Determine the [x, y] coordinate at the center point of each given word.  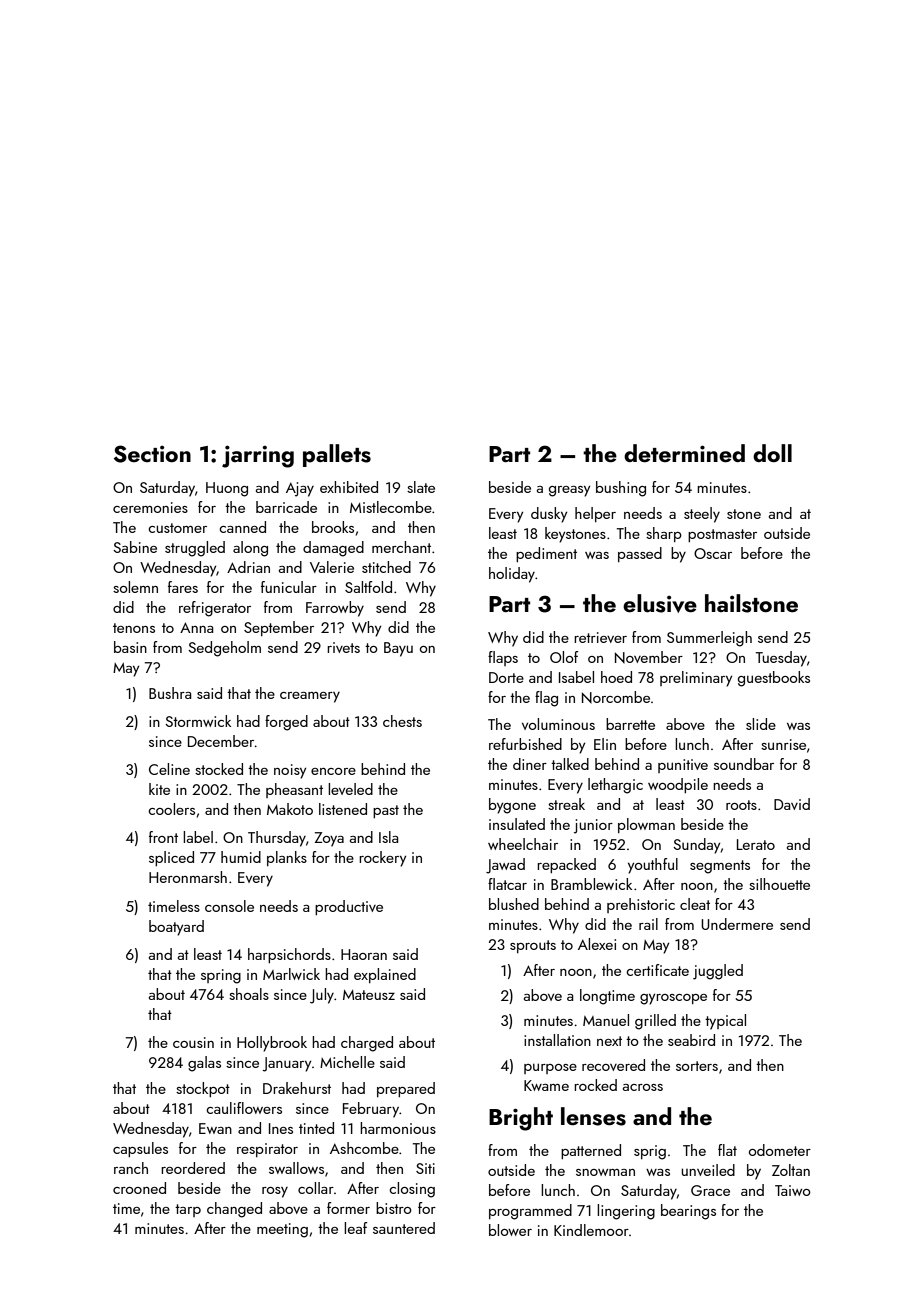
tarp [188, 1210]
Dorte [506, 677]
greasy [569, 491]
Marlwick [291, 974]
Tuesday [781, 659]
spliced [171, 858]
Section [152, 454]
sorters [697, 1066]
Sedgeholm [224, 649]
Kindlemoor [591, 1230]
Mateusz [369, 995]
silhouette [779, 884]
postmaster [722, 535]
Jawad [505, 866]
